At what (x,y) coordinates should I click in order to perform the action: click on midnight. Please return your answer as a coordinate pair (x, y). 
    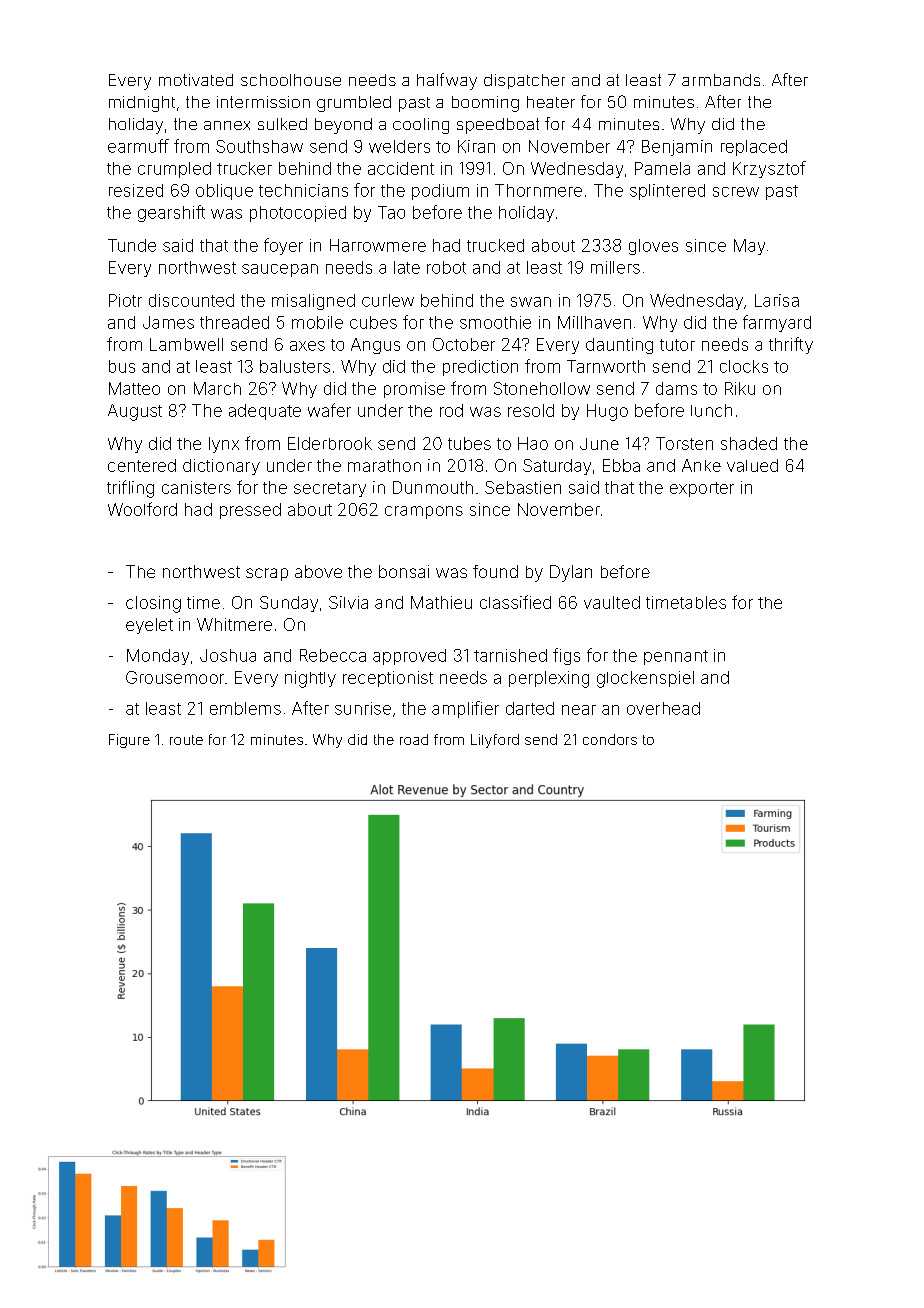
    Looking at the image, I should click on (142, 104).
